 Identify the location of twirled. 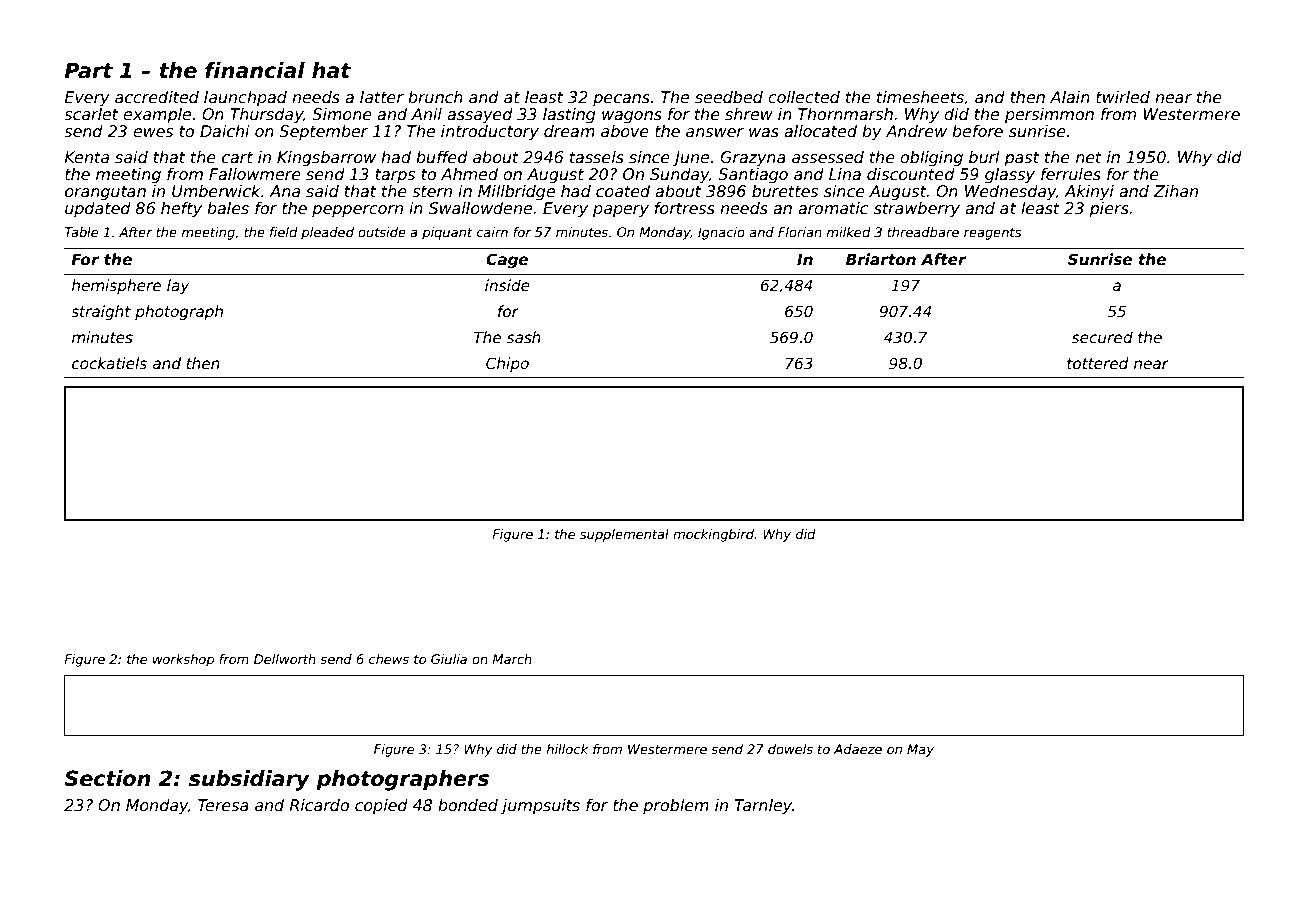
(1123, 97).
